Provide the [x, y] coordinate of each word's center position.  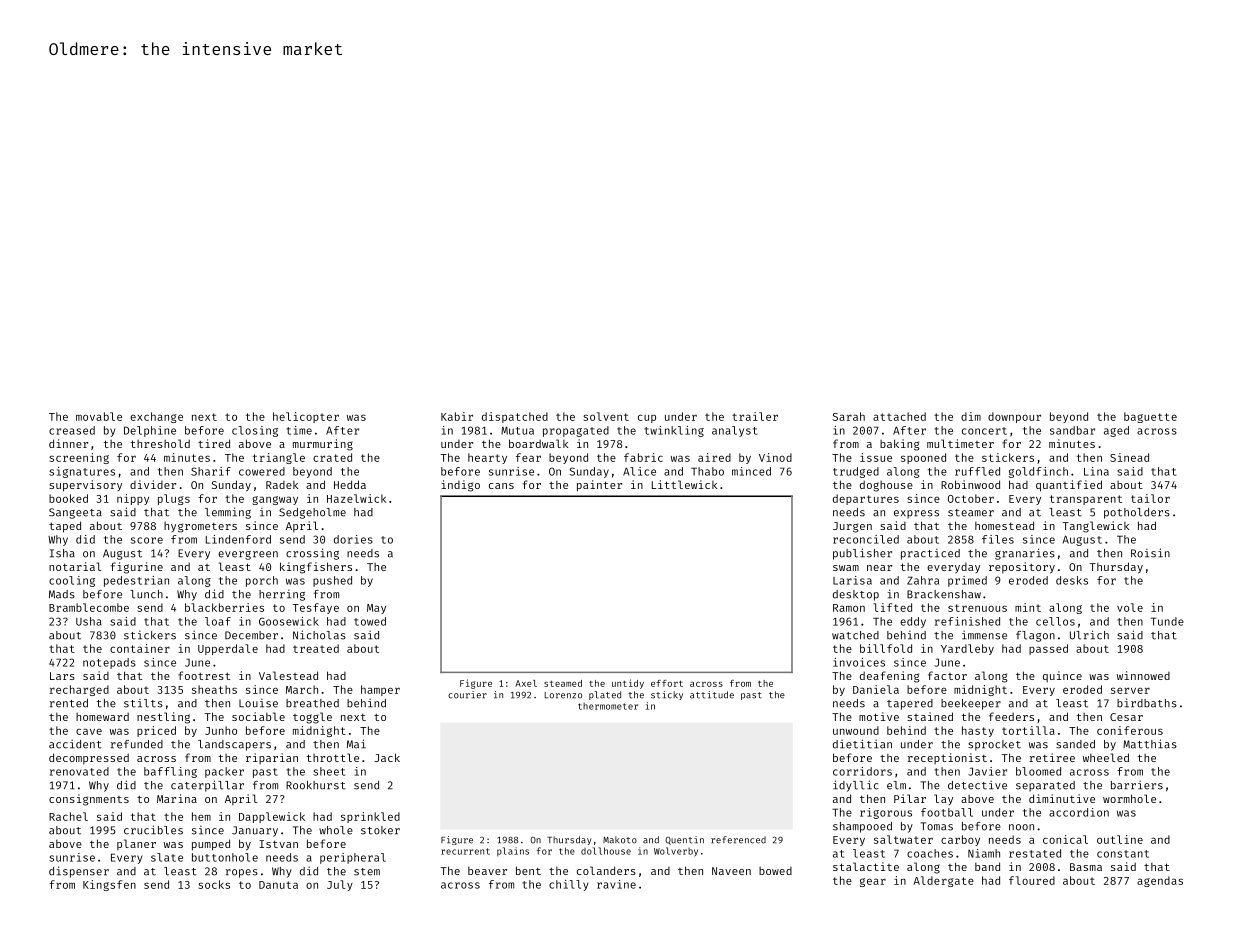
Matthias [1150, 744]
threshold [160, 443]
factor [947, 675]
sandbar [1072, 430]
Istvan [278, 844]
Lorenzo [563, 695]
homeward [102, 717]
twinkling [674, 431]
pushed [332, 581]
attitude [712, 695]
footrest [204, 675]
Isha [62, 553]
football [947, 812]
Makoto [620, 840]
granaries [1025, 554]
